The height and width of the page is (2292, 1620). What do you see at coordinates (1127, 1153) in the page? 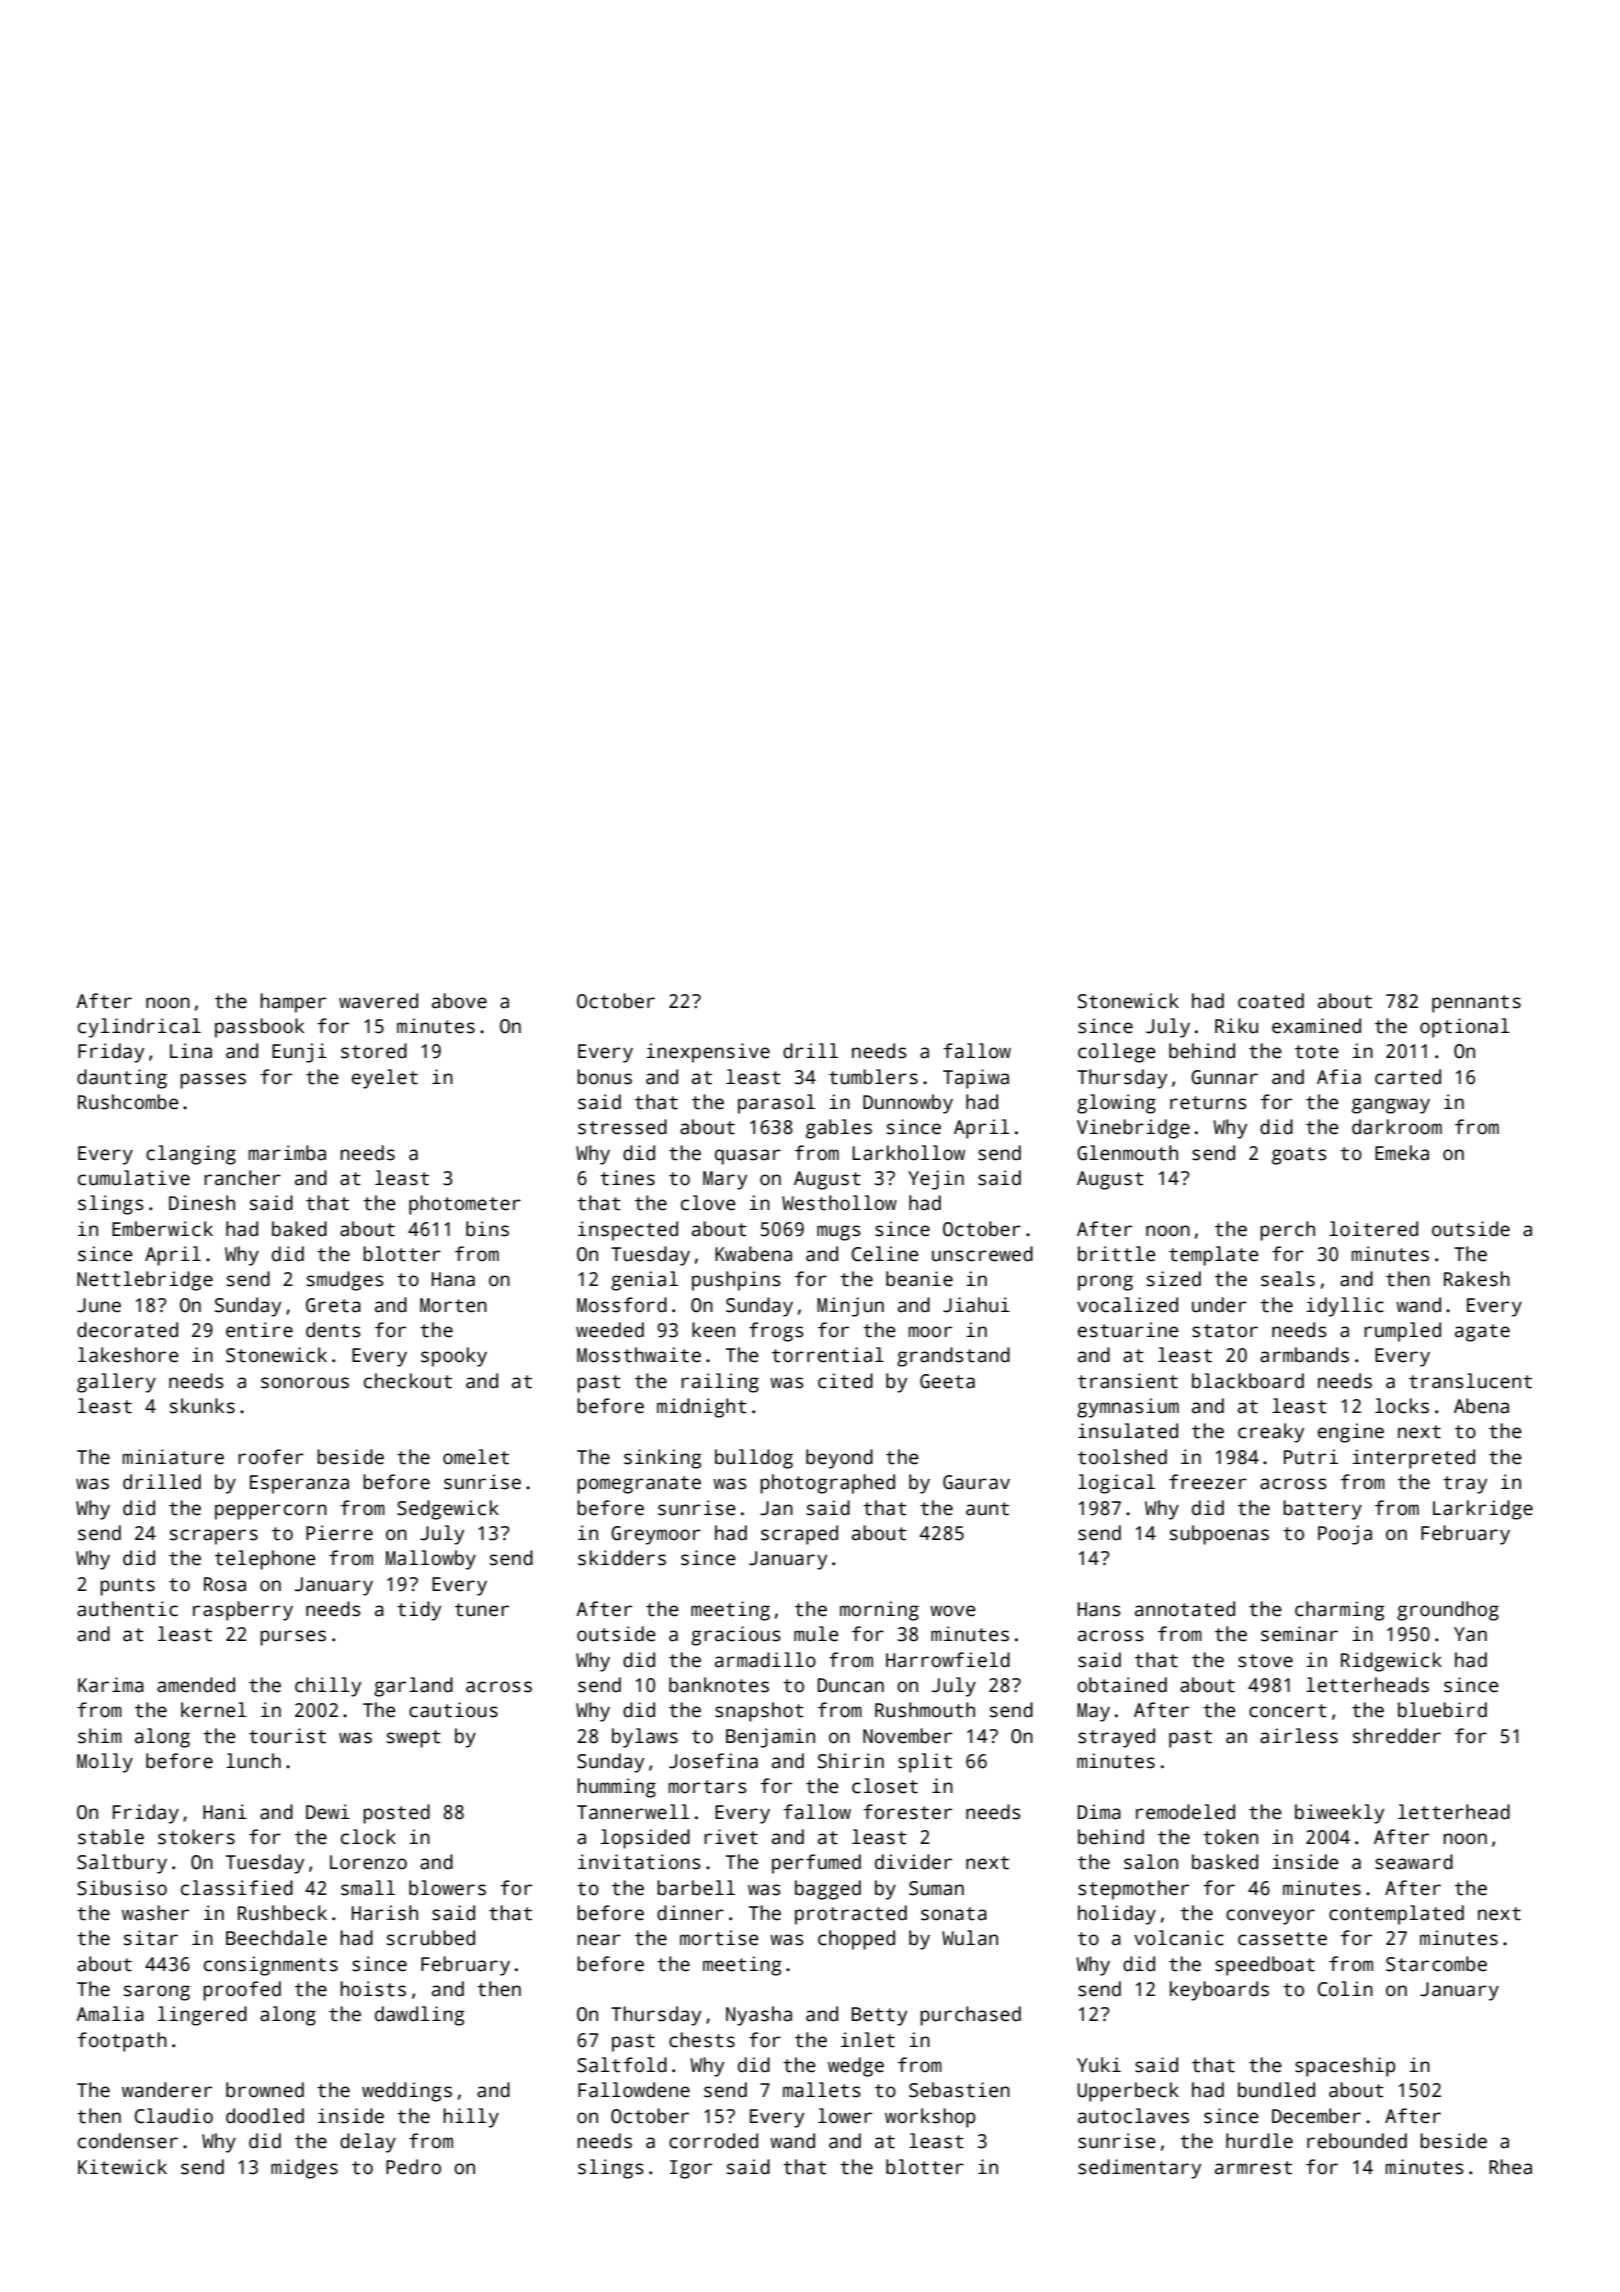
I see `Glenmouth` at bounding box center [1127, 1153].
